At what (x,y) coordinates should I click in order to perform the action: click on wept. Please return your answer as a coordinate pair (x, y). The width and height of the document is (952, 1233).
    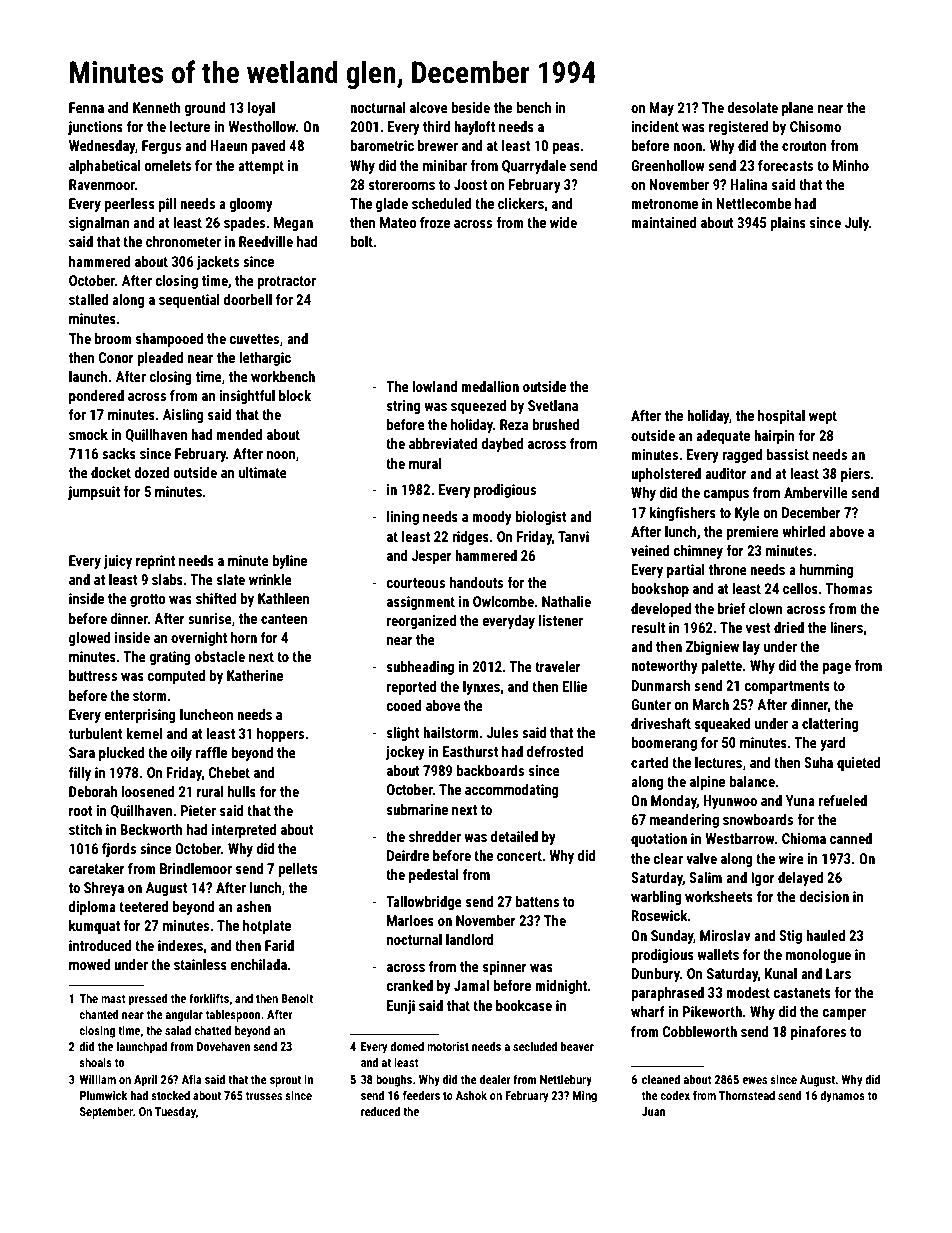
    Looking at the image, I should click on (823, 417).
